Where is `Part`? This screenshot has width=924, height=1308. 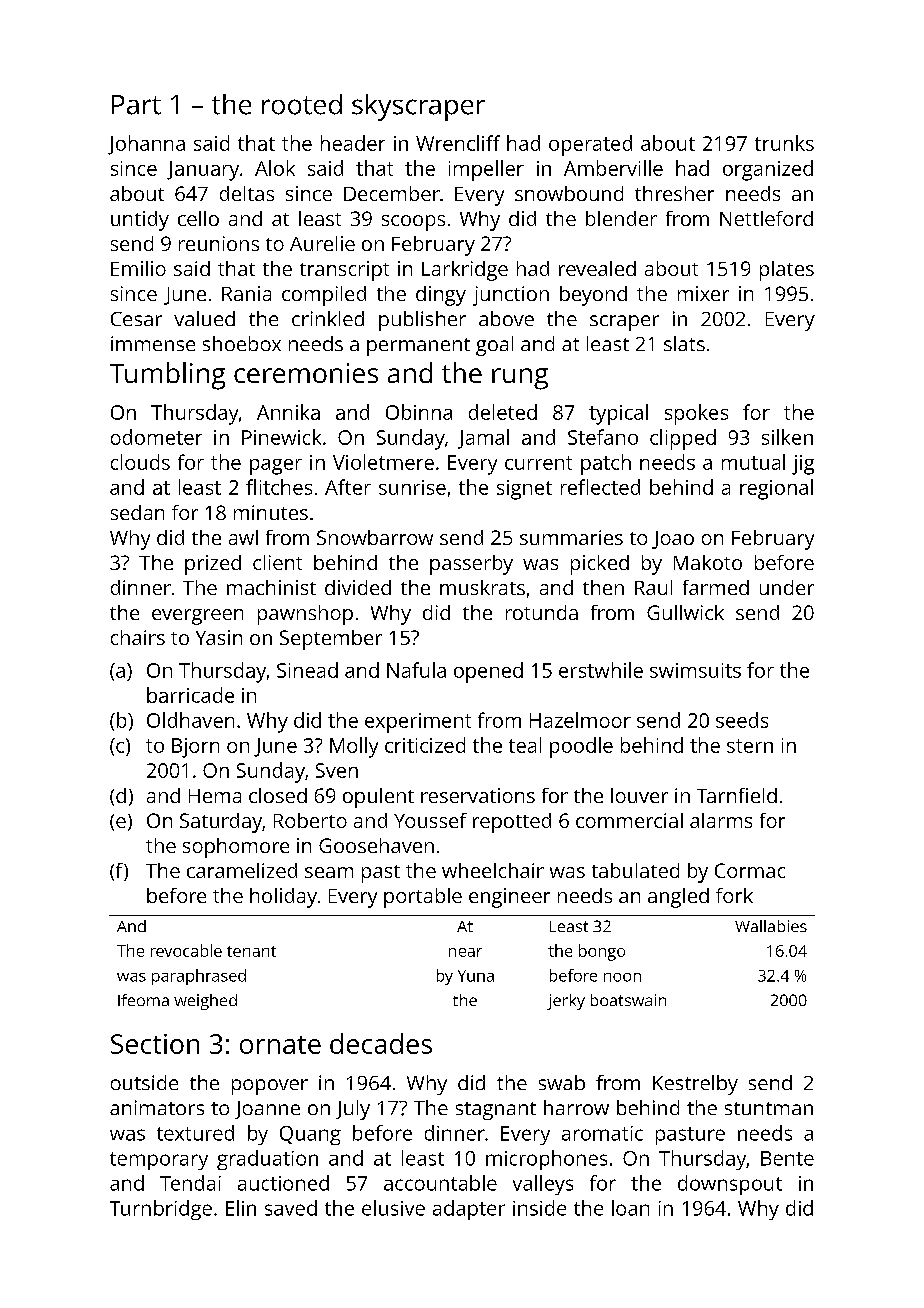 Part is located at coordinates (136, 105).
